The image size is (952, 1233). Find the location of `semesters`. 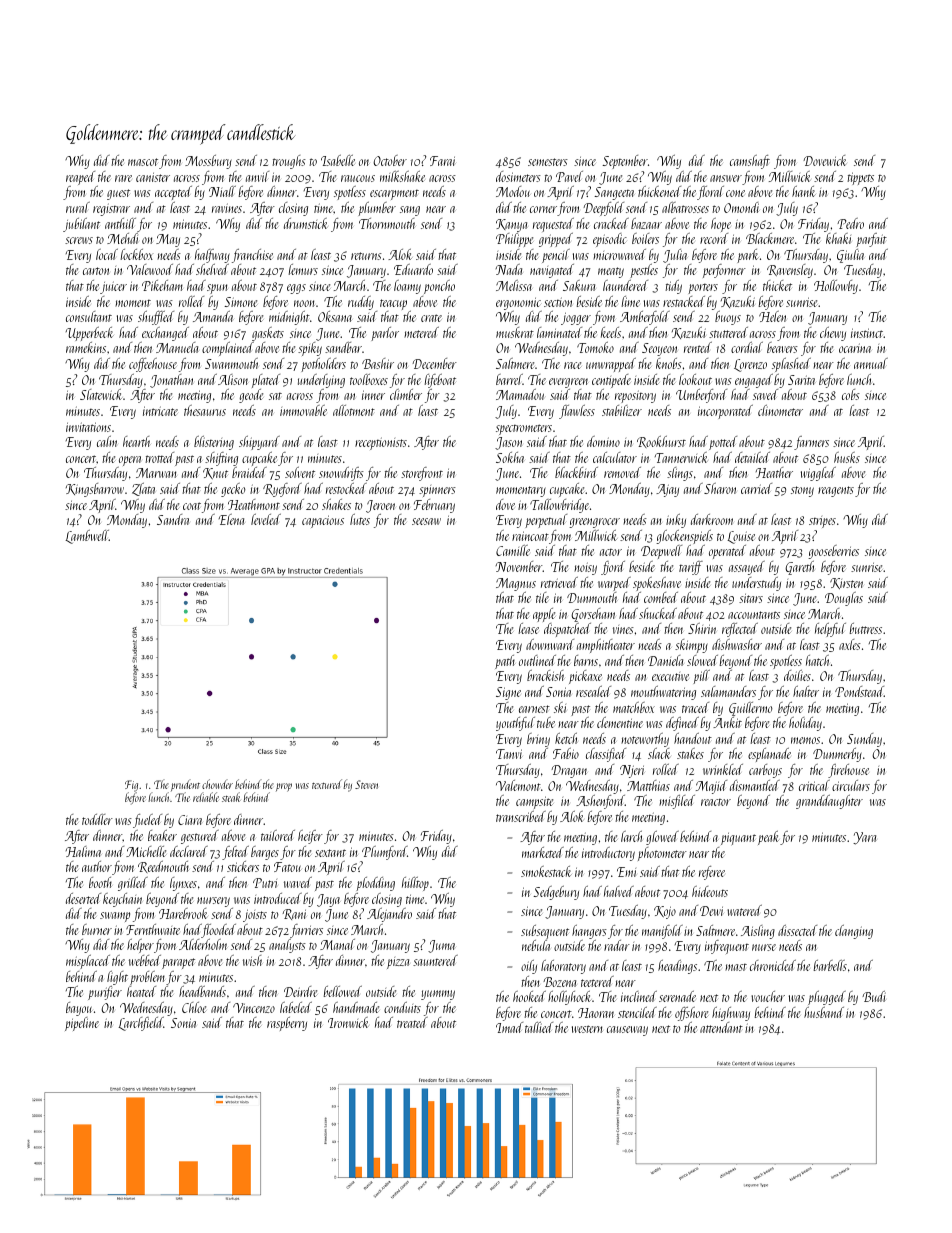

semesters is located at coordinates (548, 162).
